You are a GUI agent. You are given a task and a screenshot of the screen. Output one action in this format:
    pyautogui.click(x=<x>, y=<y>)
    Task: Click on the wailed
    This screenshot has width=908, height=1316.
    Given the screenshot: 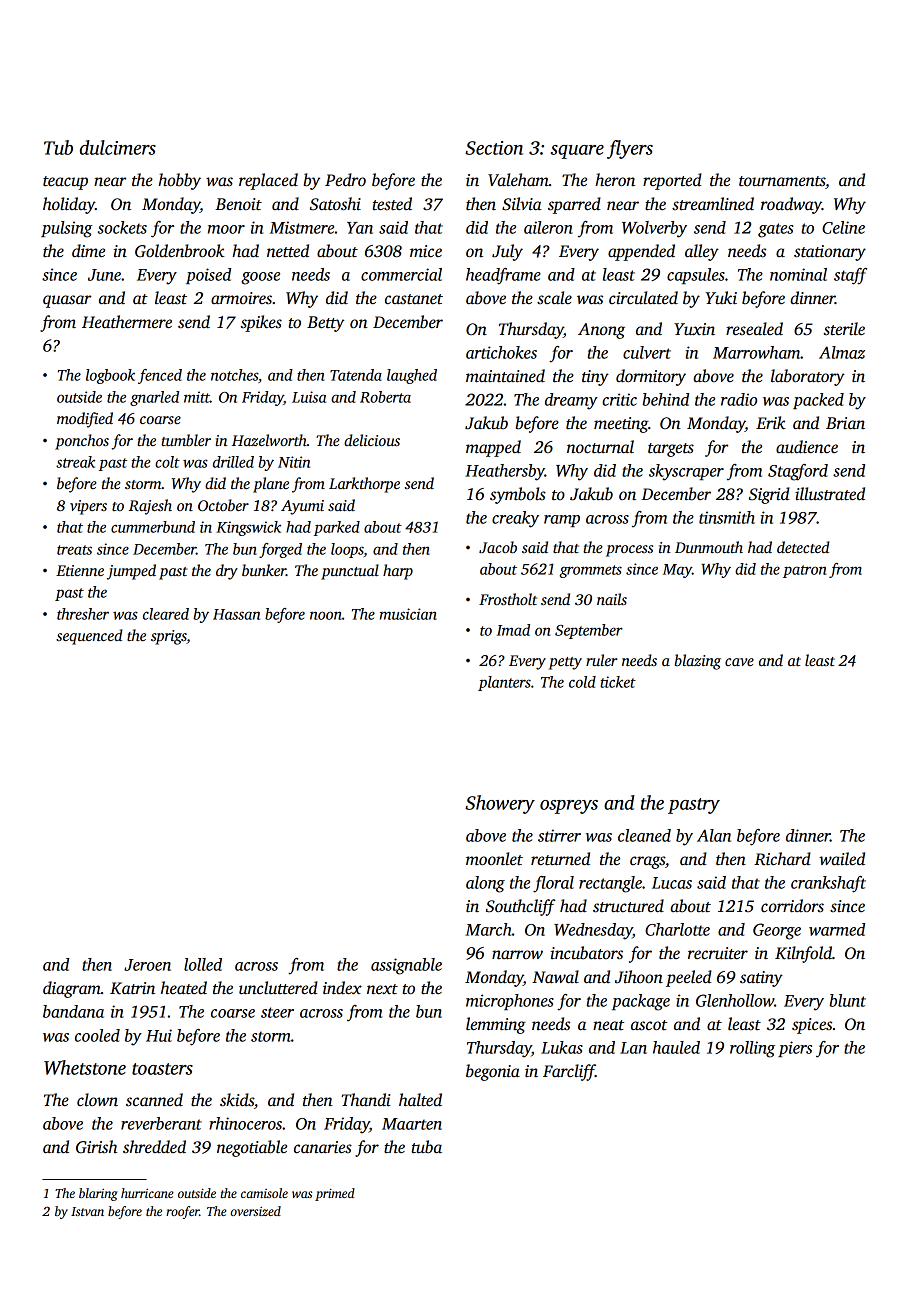 What is the action you would take?
    pyautogui.click(x=842, y=859)
